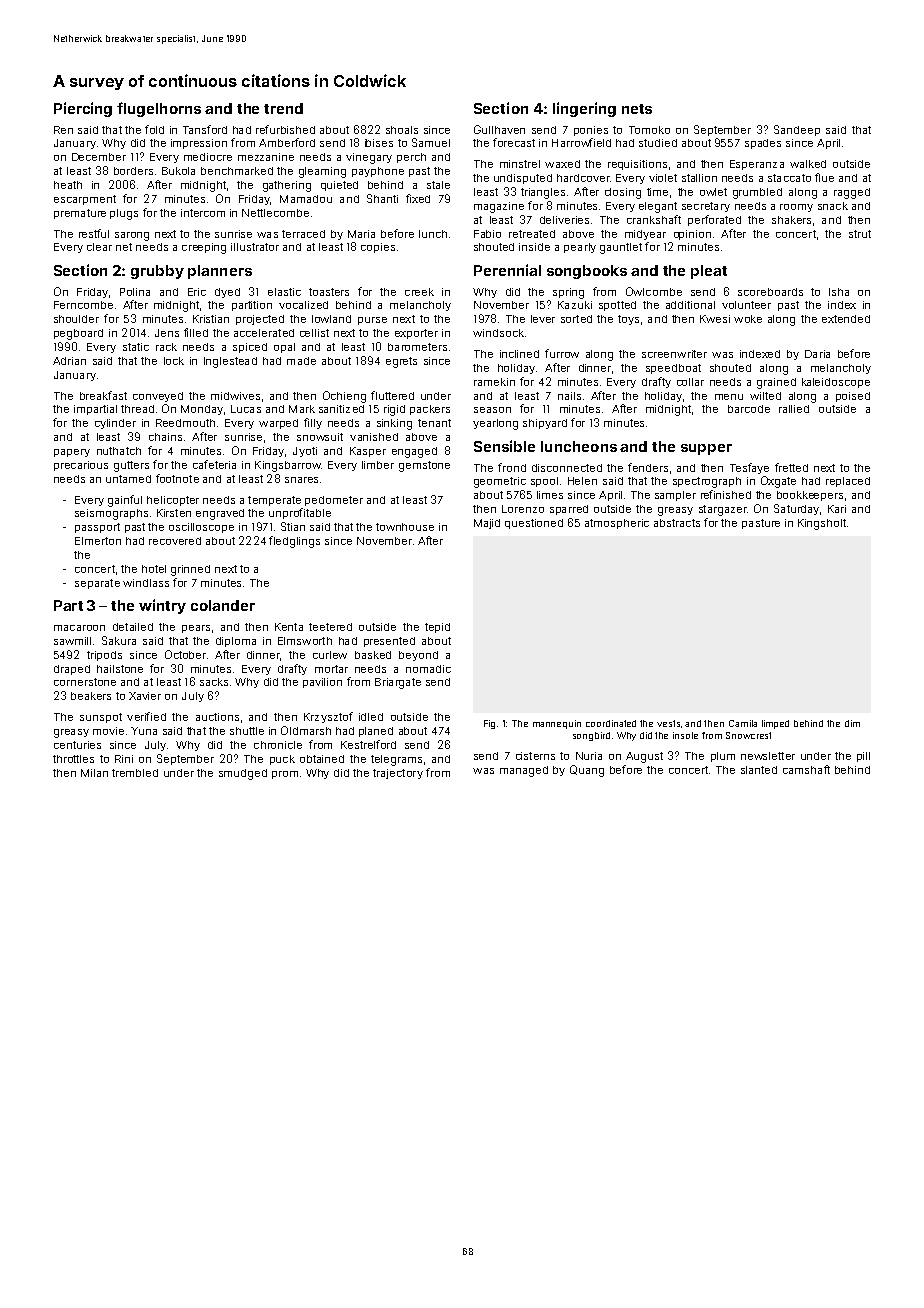  Describe the element at coordinates (817, 354) in the screenshot. I see `Daria` at that location.
